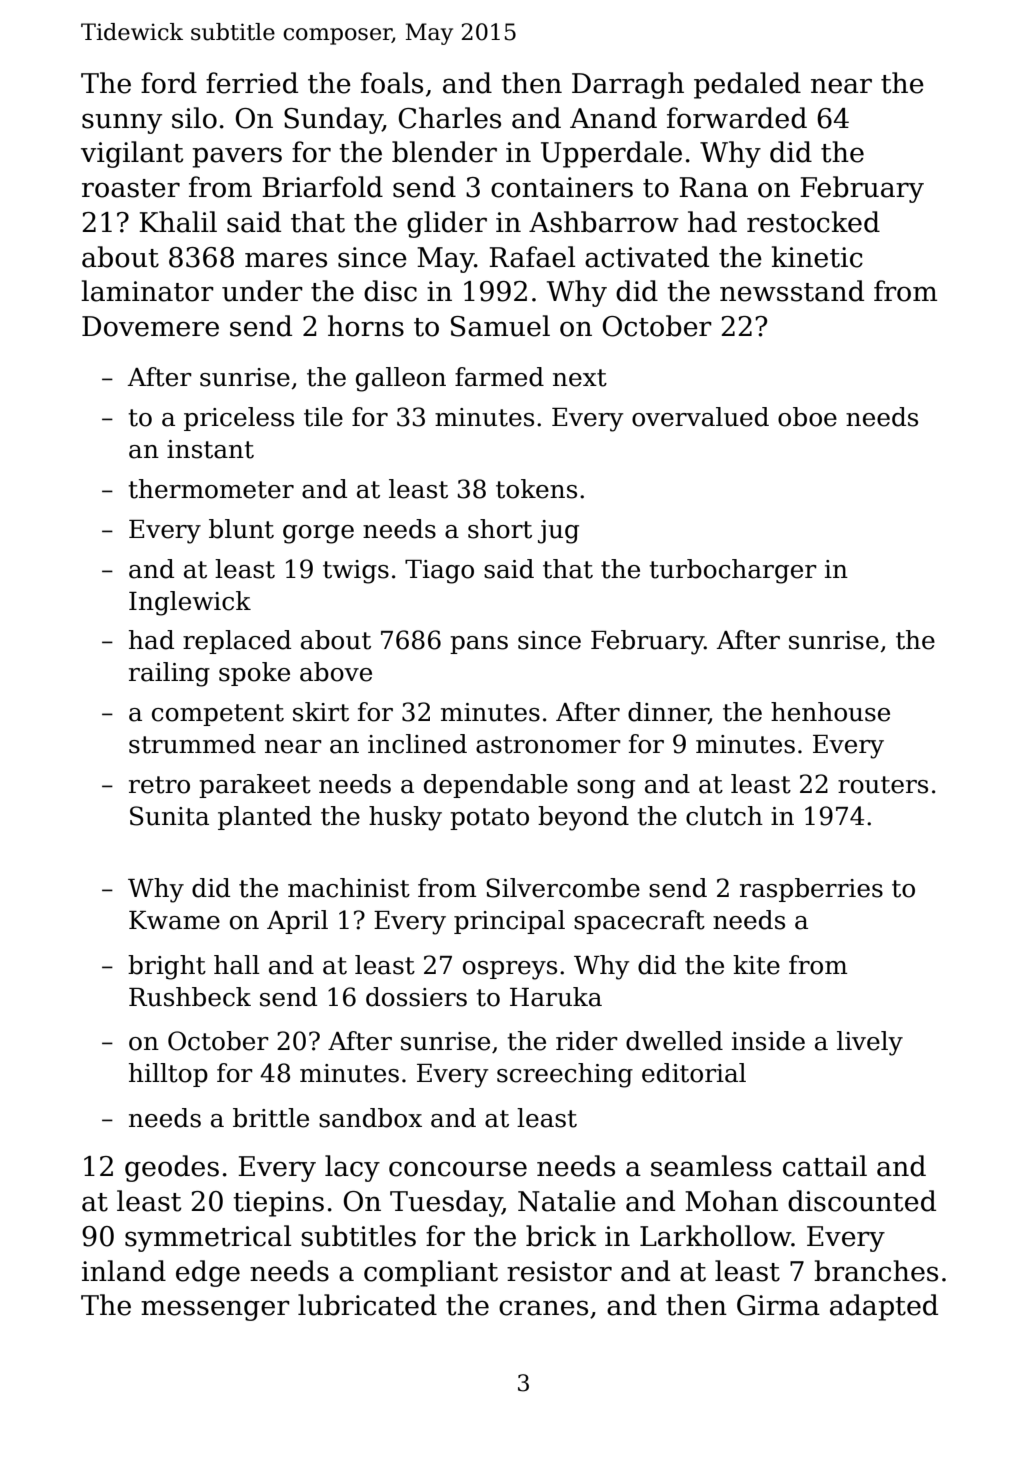 This image has width=1033, height=1467. What do you see at coordinates (150, 326) in the image?
I see `Dovemere` at bounding box center [150, 326].
